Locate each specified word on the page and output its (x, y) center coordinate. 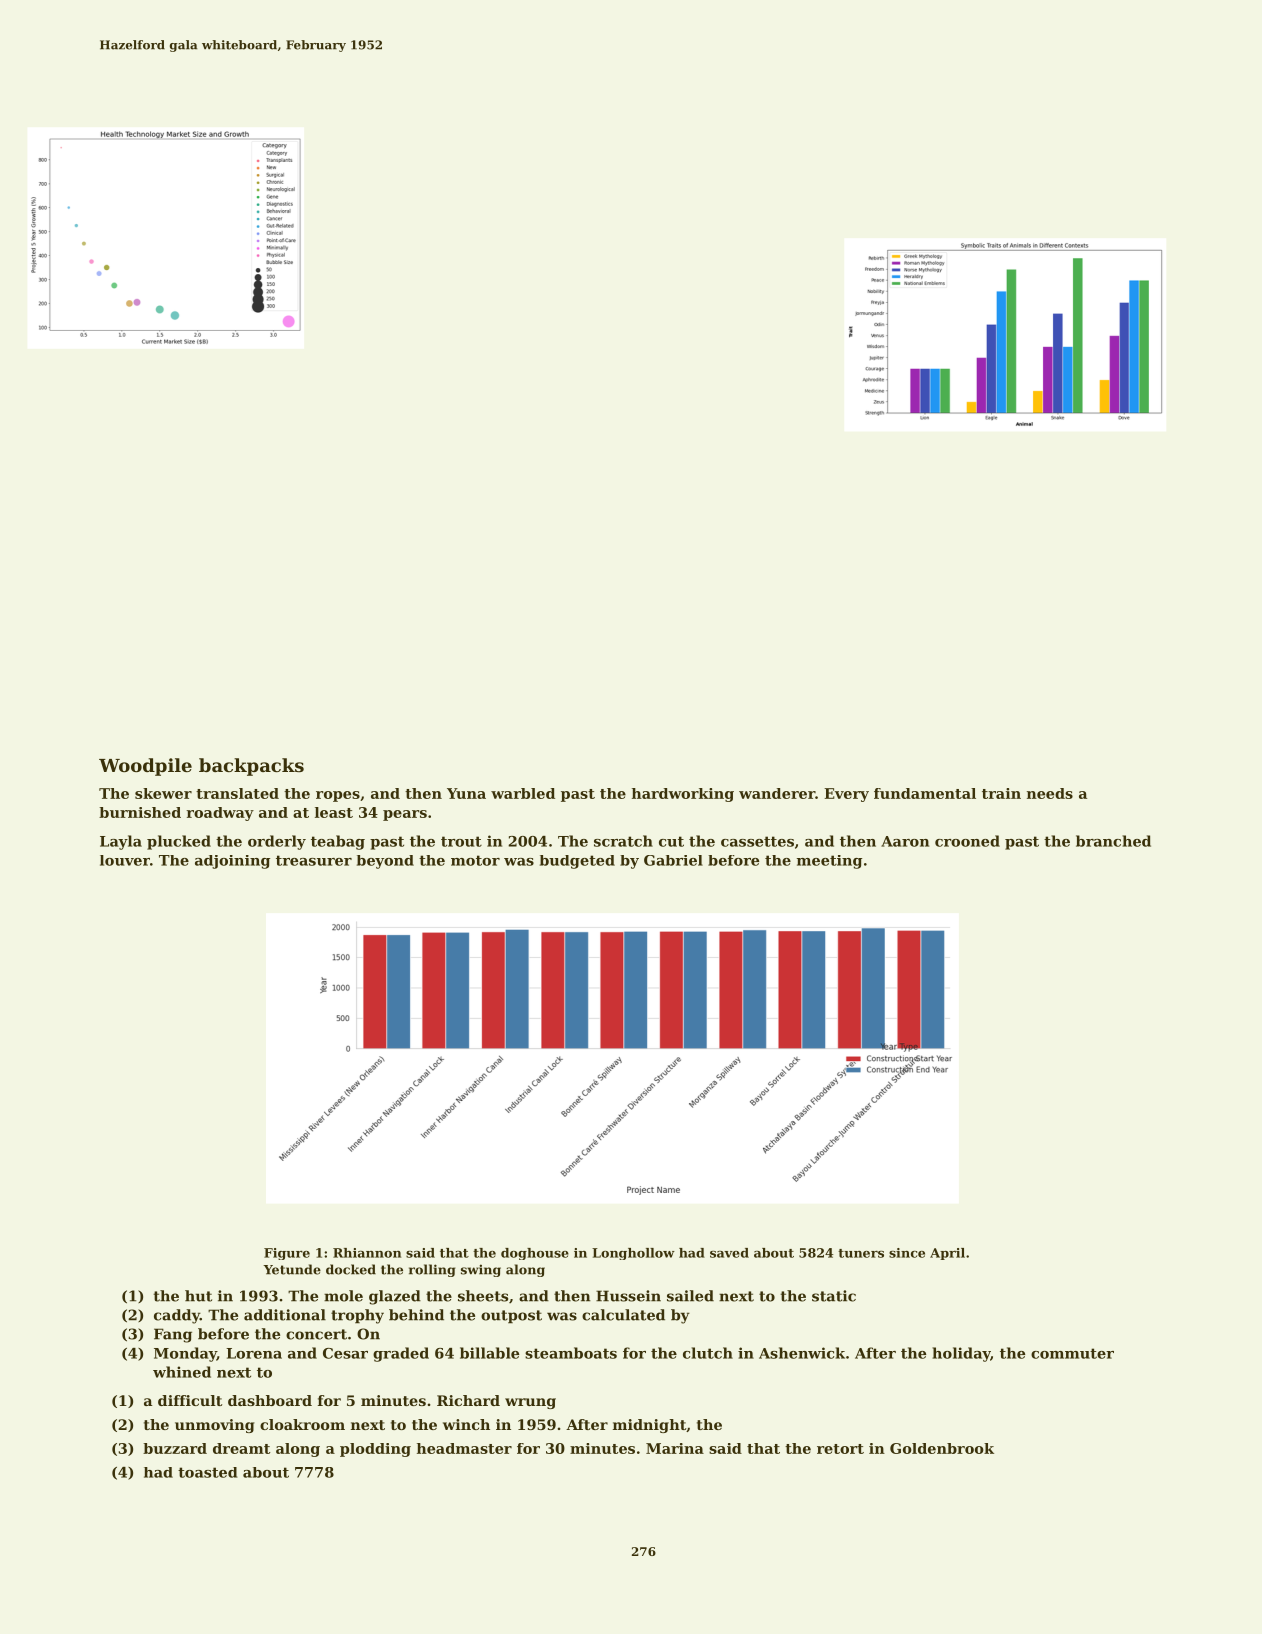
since (907, 1253)
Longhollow (633, 1254)
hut (198, 1296)
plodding (375, 1450)
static (834, 1296)
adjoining (232, 862)
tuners (861, 1253)
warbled (523, 793)
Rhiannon (367, 1253)
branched (1113, 841)
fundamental (925, 793)
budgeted (577, 862)
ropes (338, 796)
